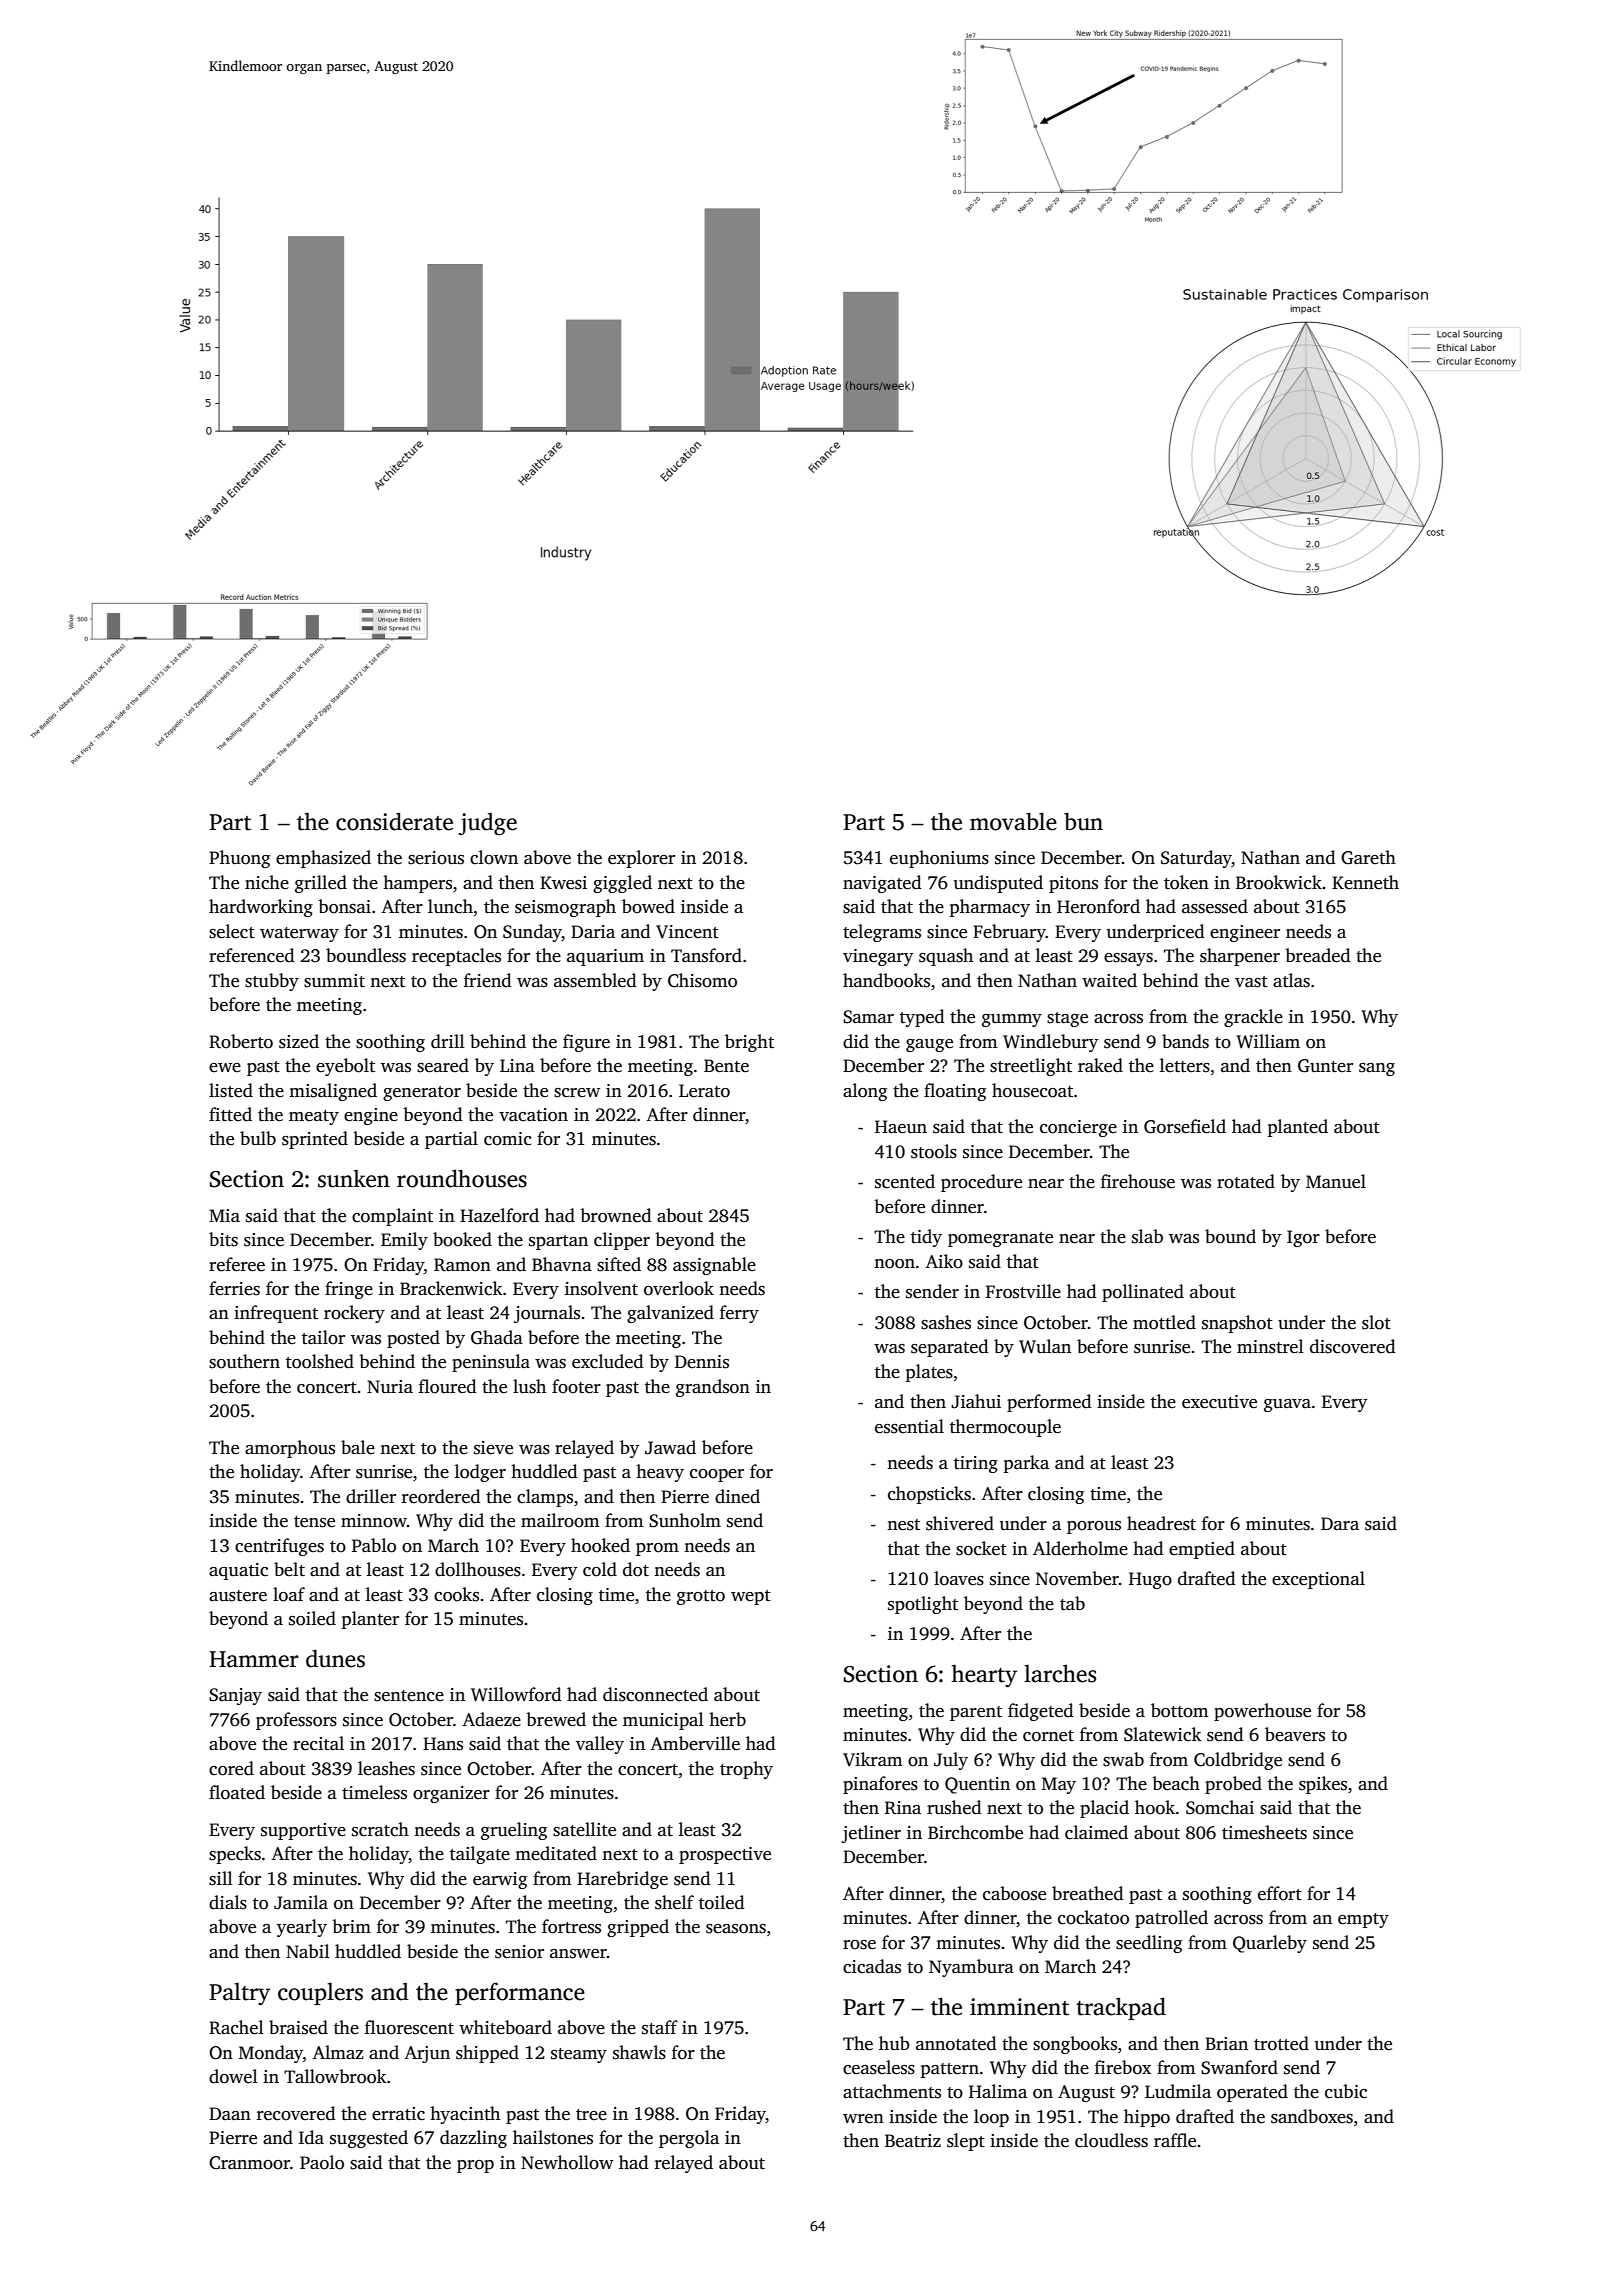 The width and height of the screenshot is (1620, 2292). I want to click on Almaz, so click(338, 2052).
